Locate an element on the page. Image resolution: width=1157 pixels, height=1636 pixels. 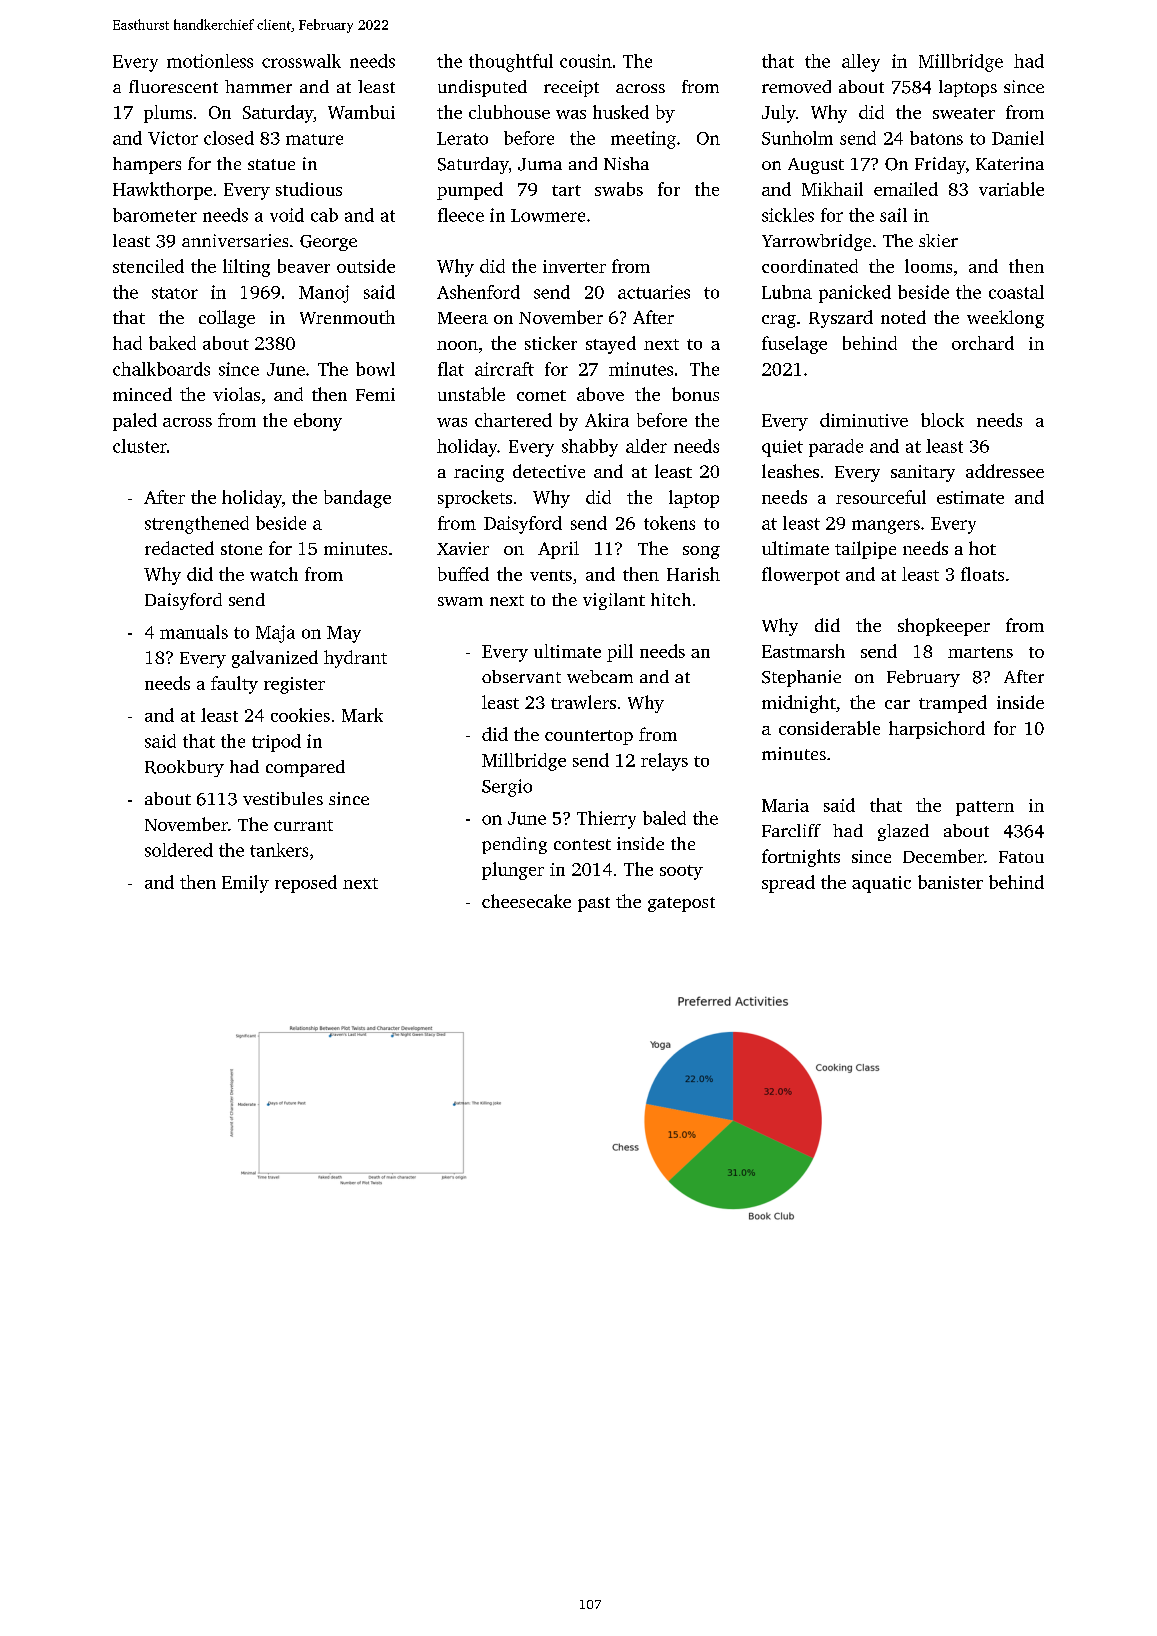
sticker is located at coordinates (551, 343).
